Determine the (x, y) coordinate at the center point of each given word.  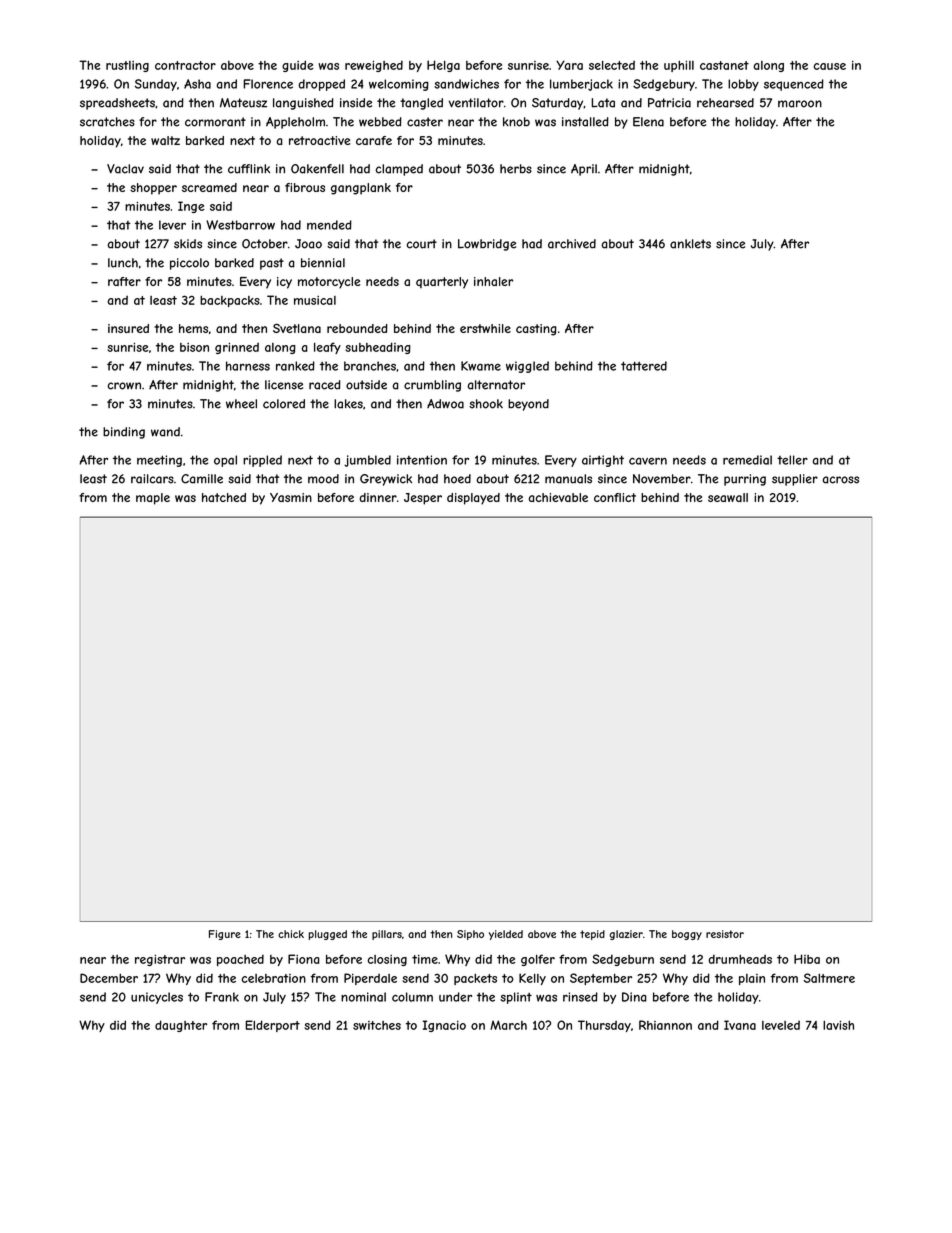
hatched (224, 497)
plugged (328, 935)
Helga (443, 66)
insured (128, 328)
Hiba (807, 959)
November (662, 479)
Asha (197, 84)
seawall (728, 497)
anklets (690, 244)
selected (612, 65)
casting (536, 330)
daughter (181, 1026)
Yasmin (291, 497)
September (601, 979)
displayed (473, 499)
